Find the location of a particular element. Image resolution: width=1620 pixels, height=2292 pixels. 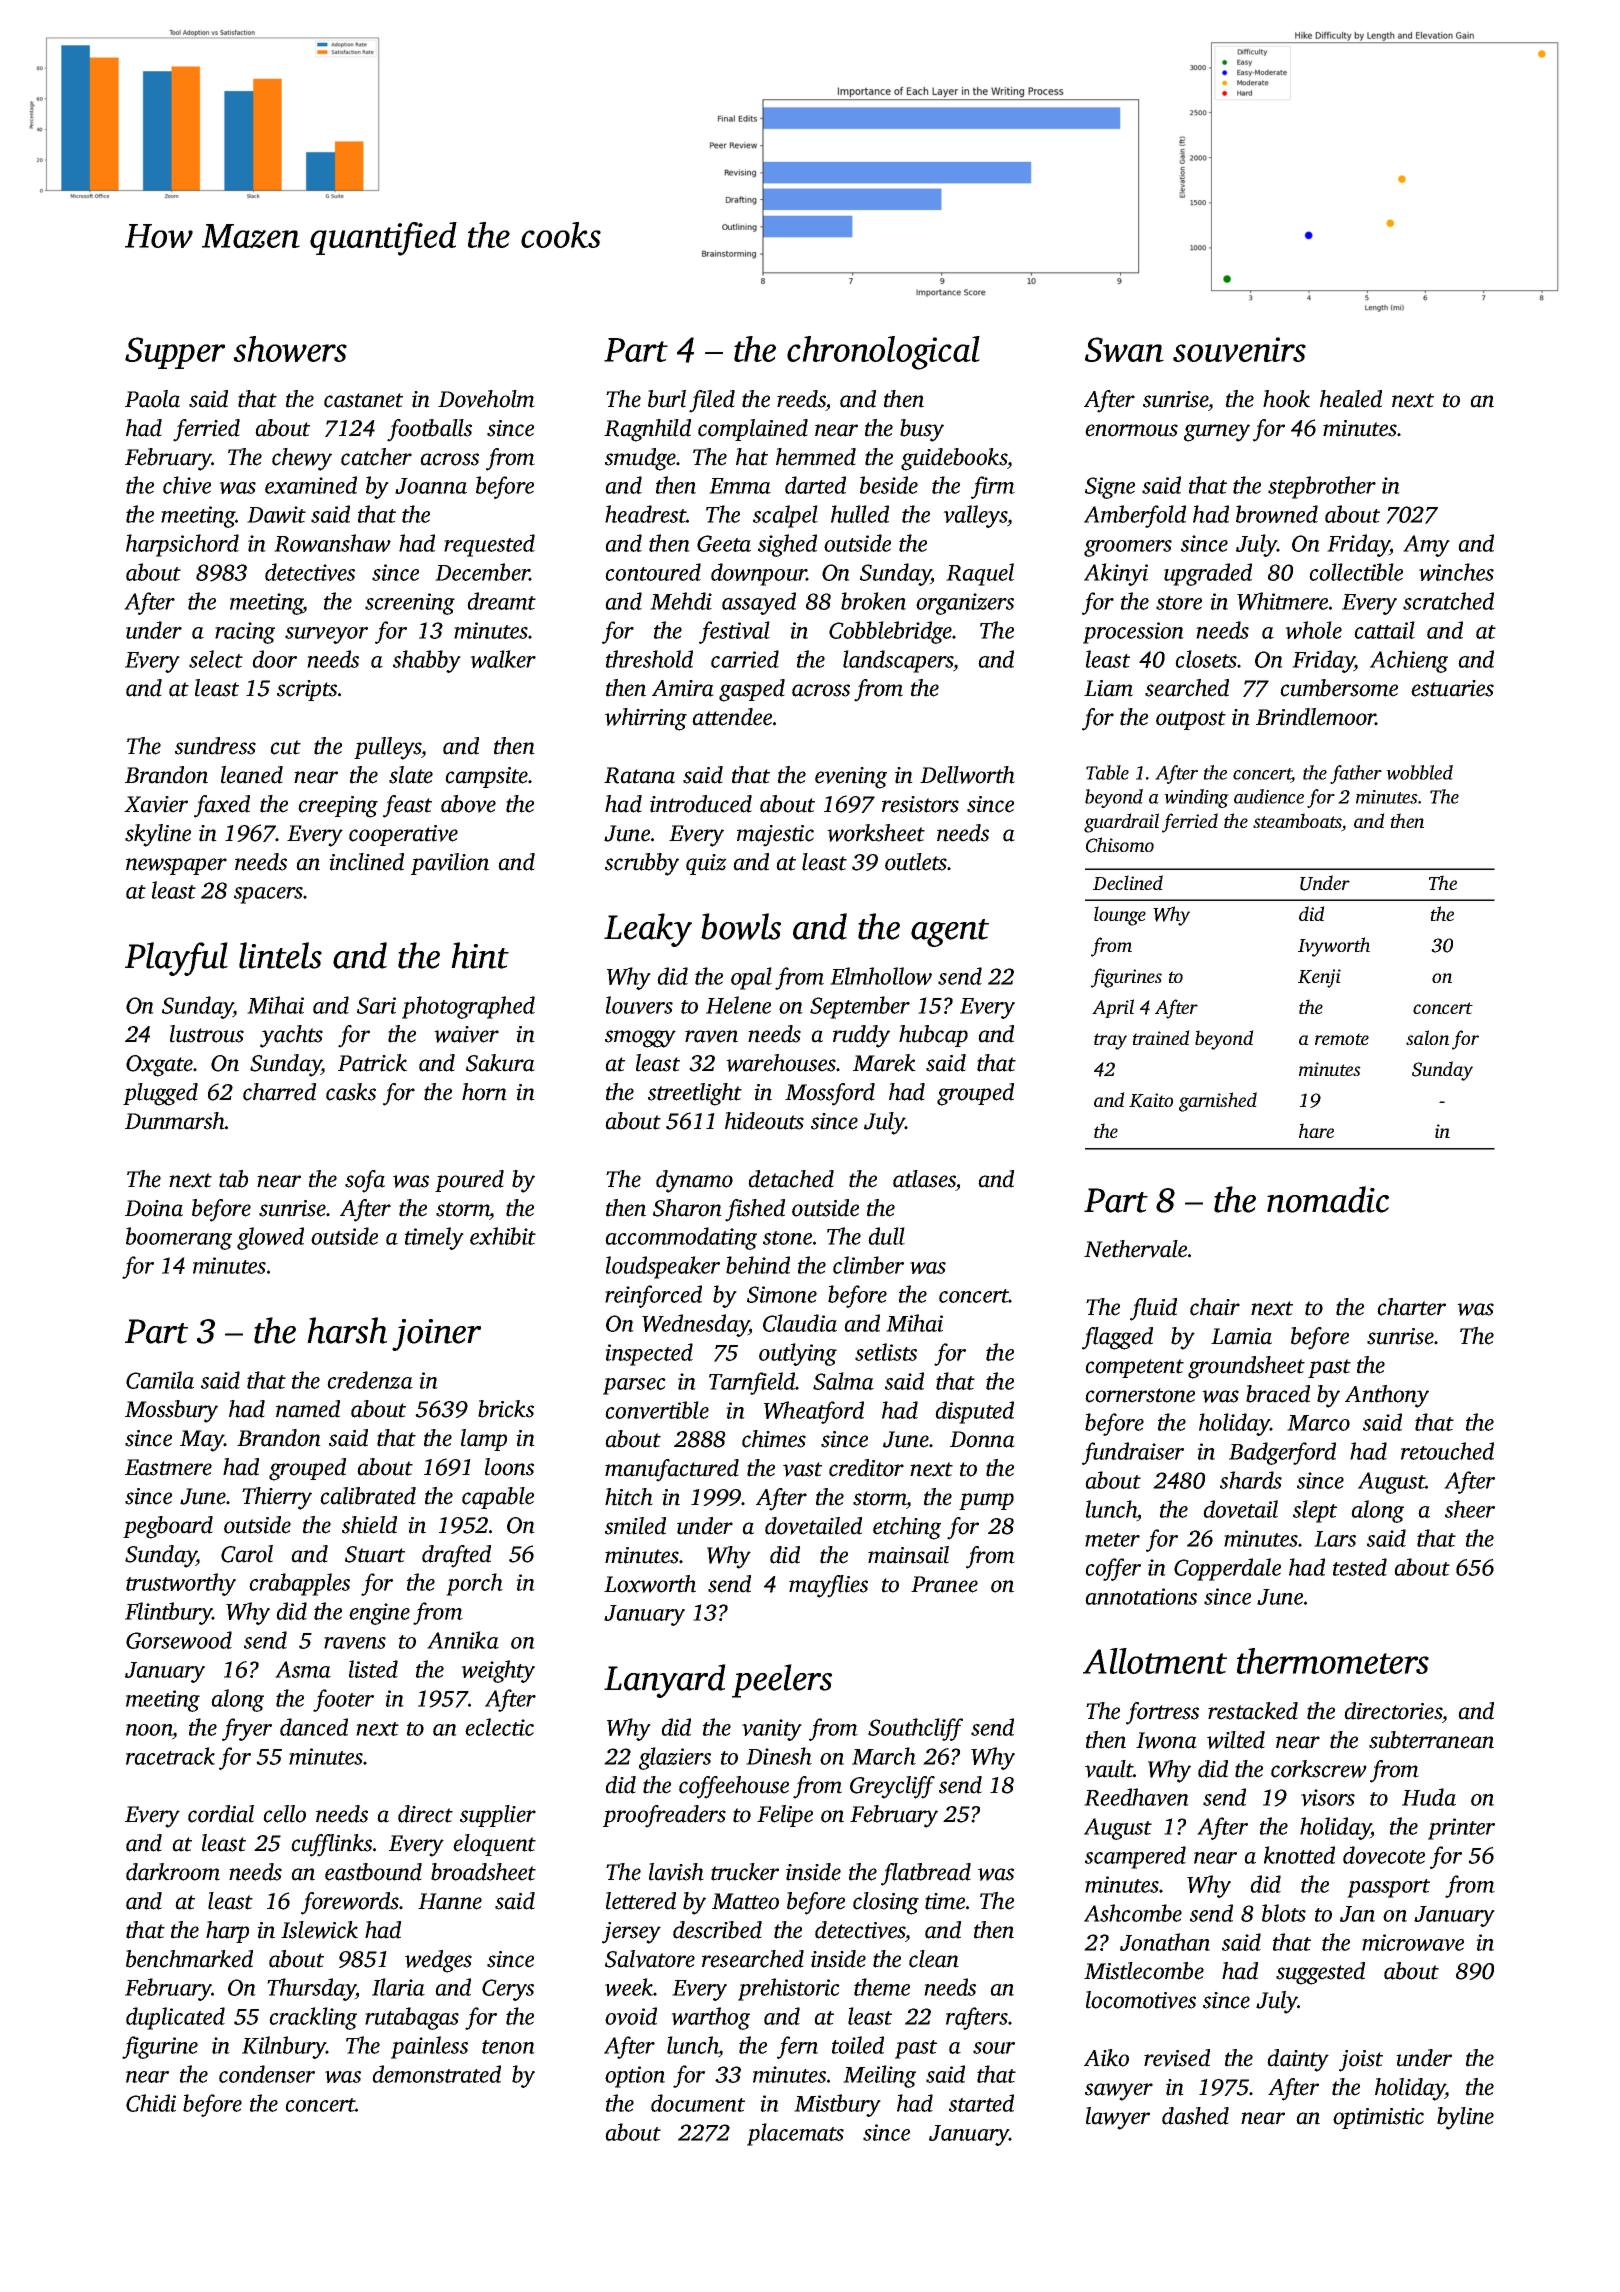

Doveholm is located at coordinates (486, 399).
